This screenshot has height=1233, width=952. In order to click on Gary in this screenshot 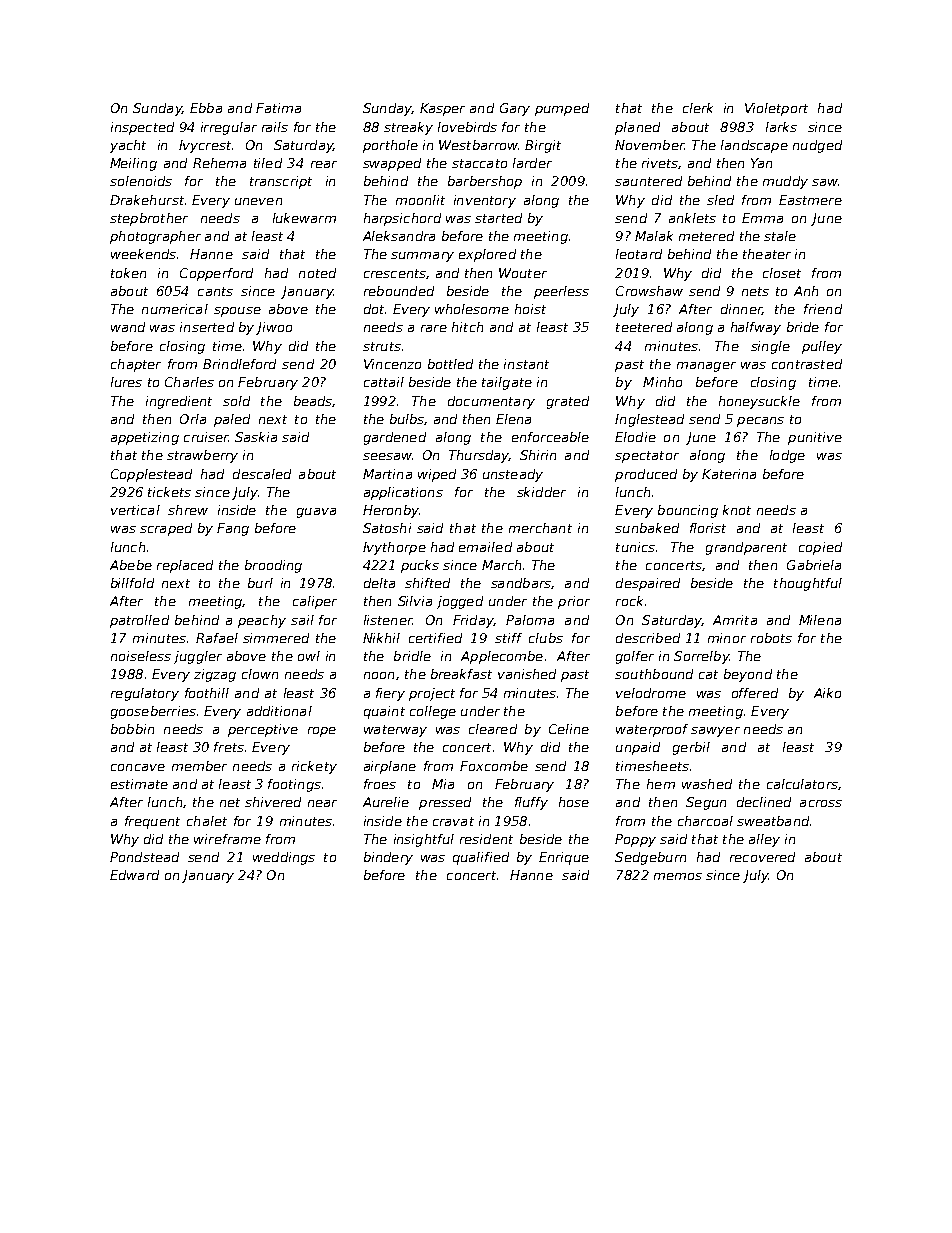, I will do `click(515, 109)`.
